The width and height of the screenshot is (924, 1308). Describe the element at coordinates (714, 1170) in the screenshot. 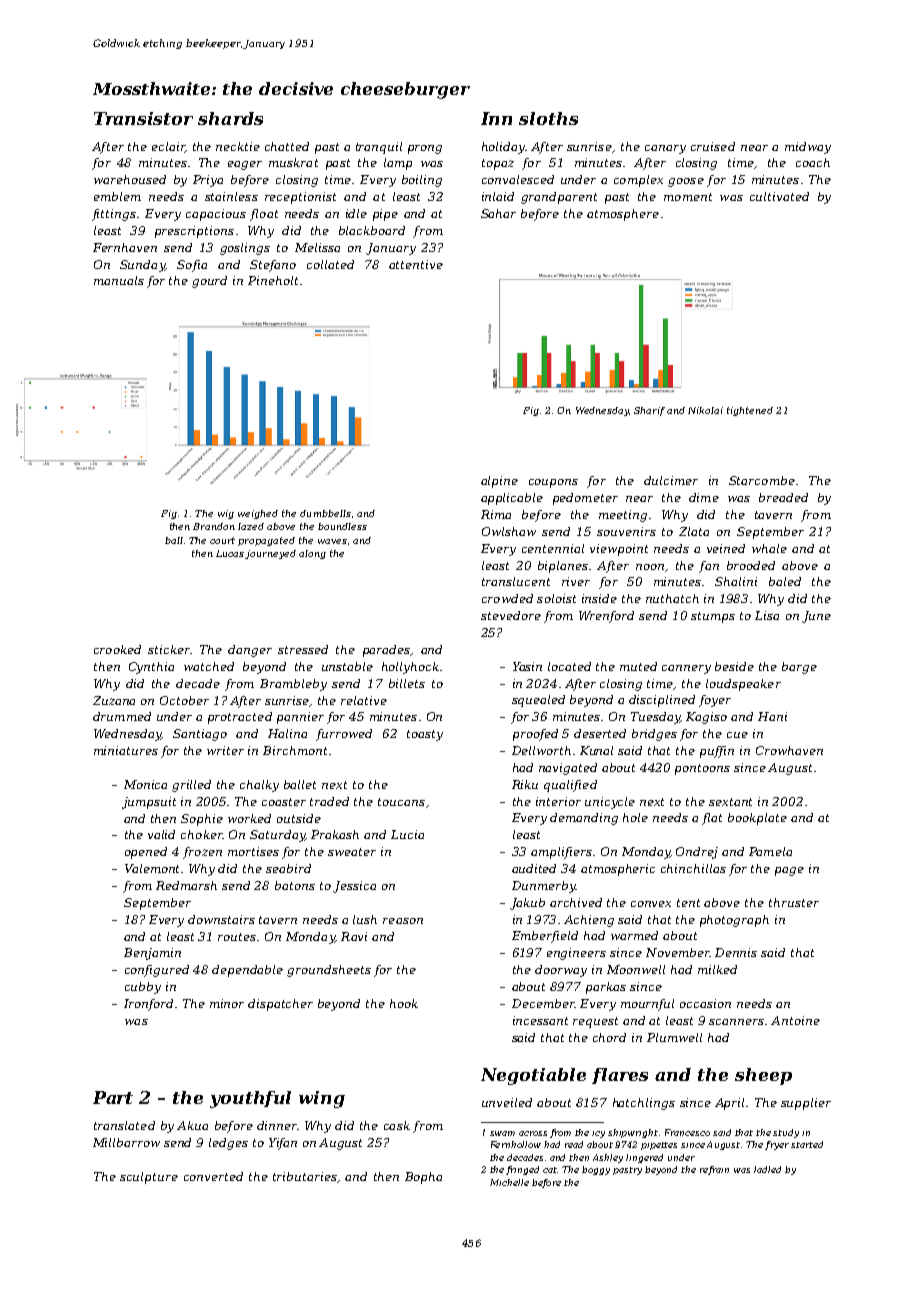

I see `refrain` at that location.
